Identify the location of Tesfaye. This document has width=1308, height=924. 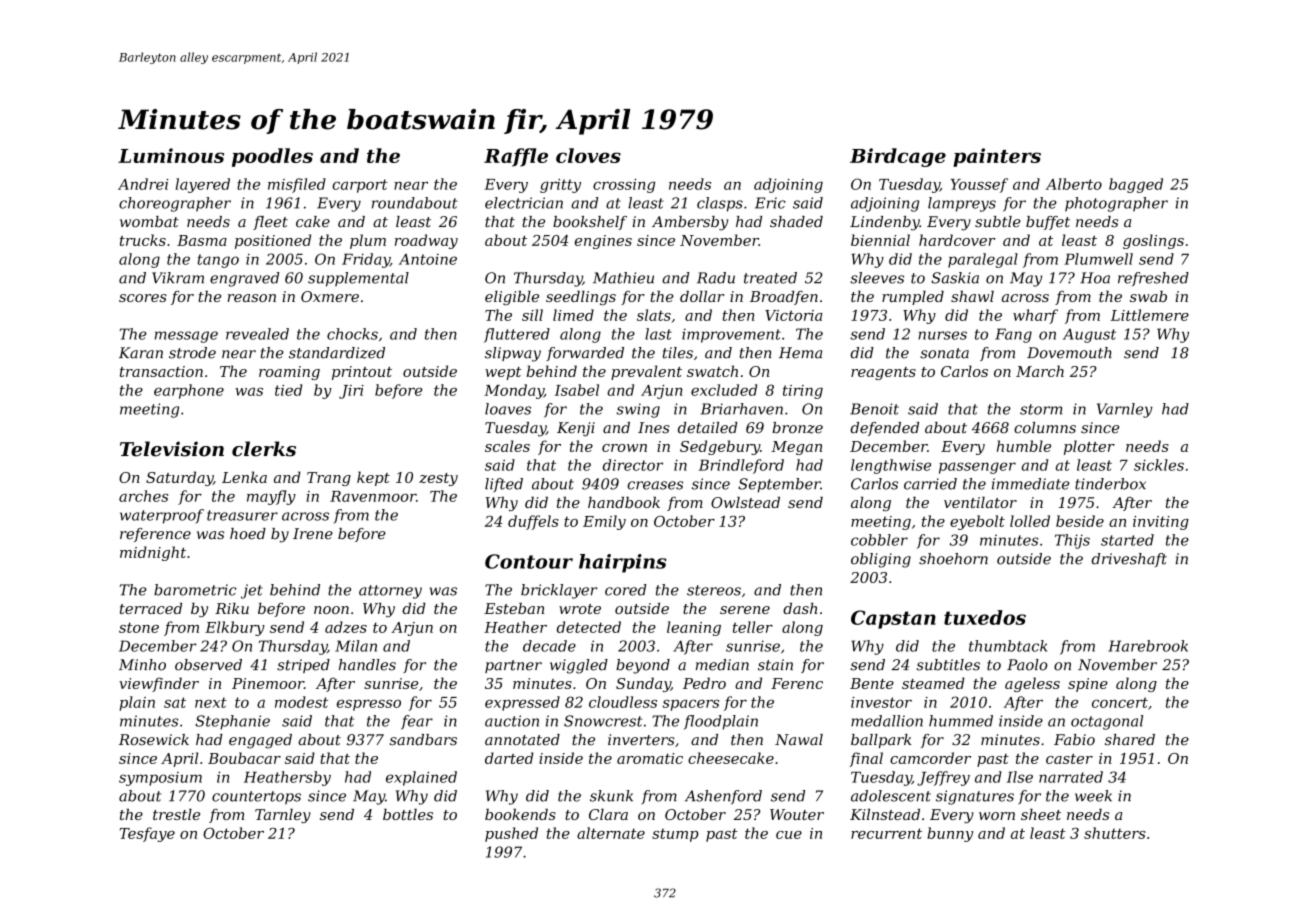
(147, 834).
